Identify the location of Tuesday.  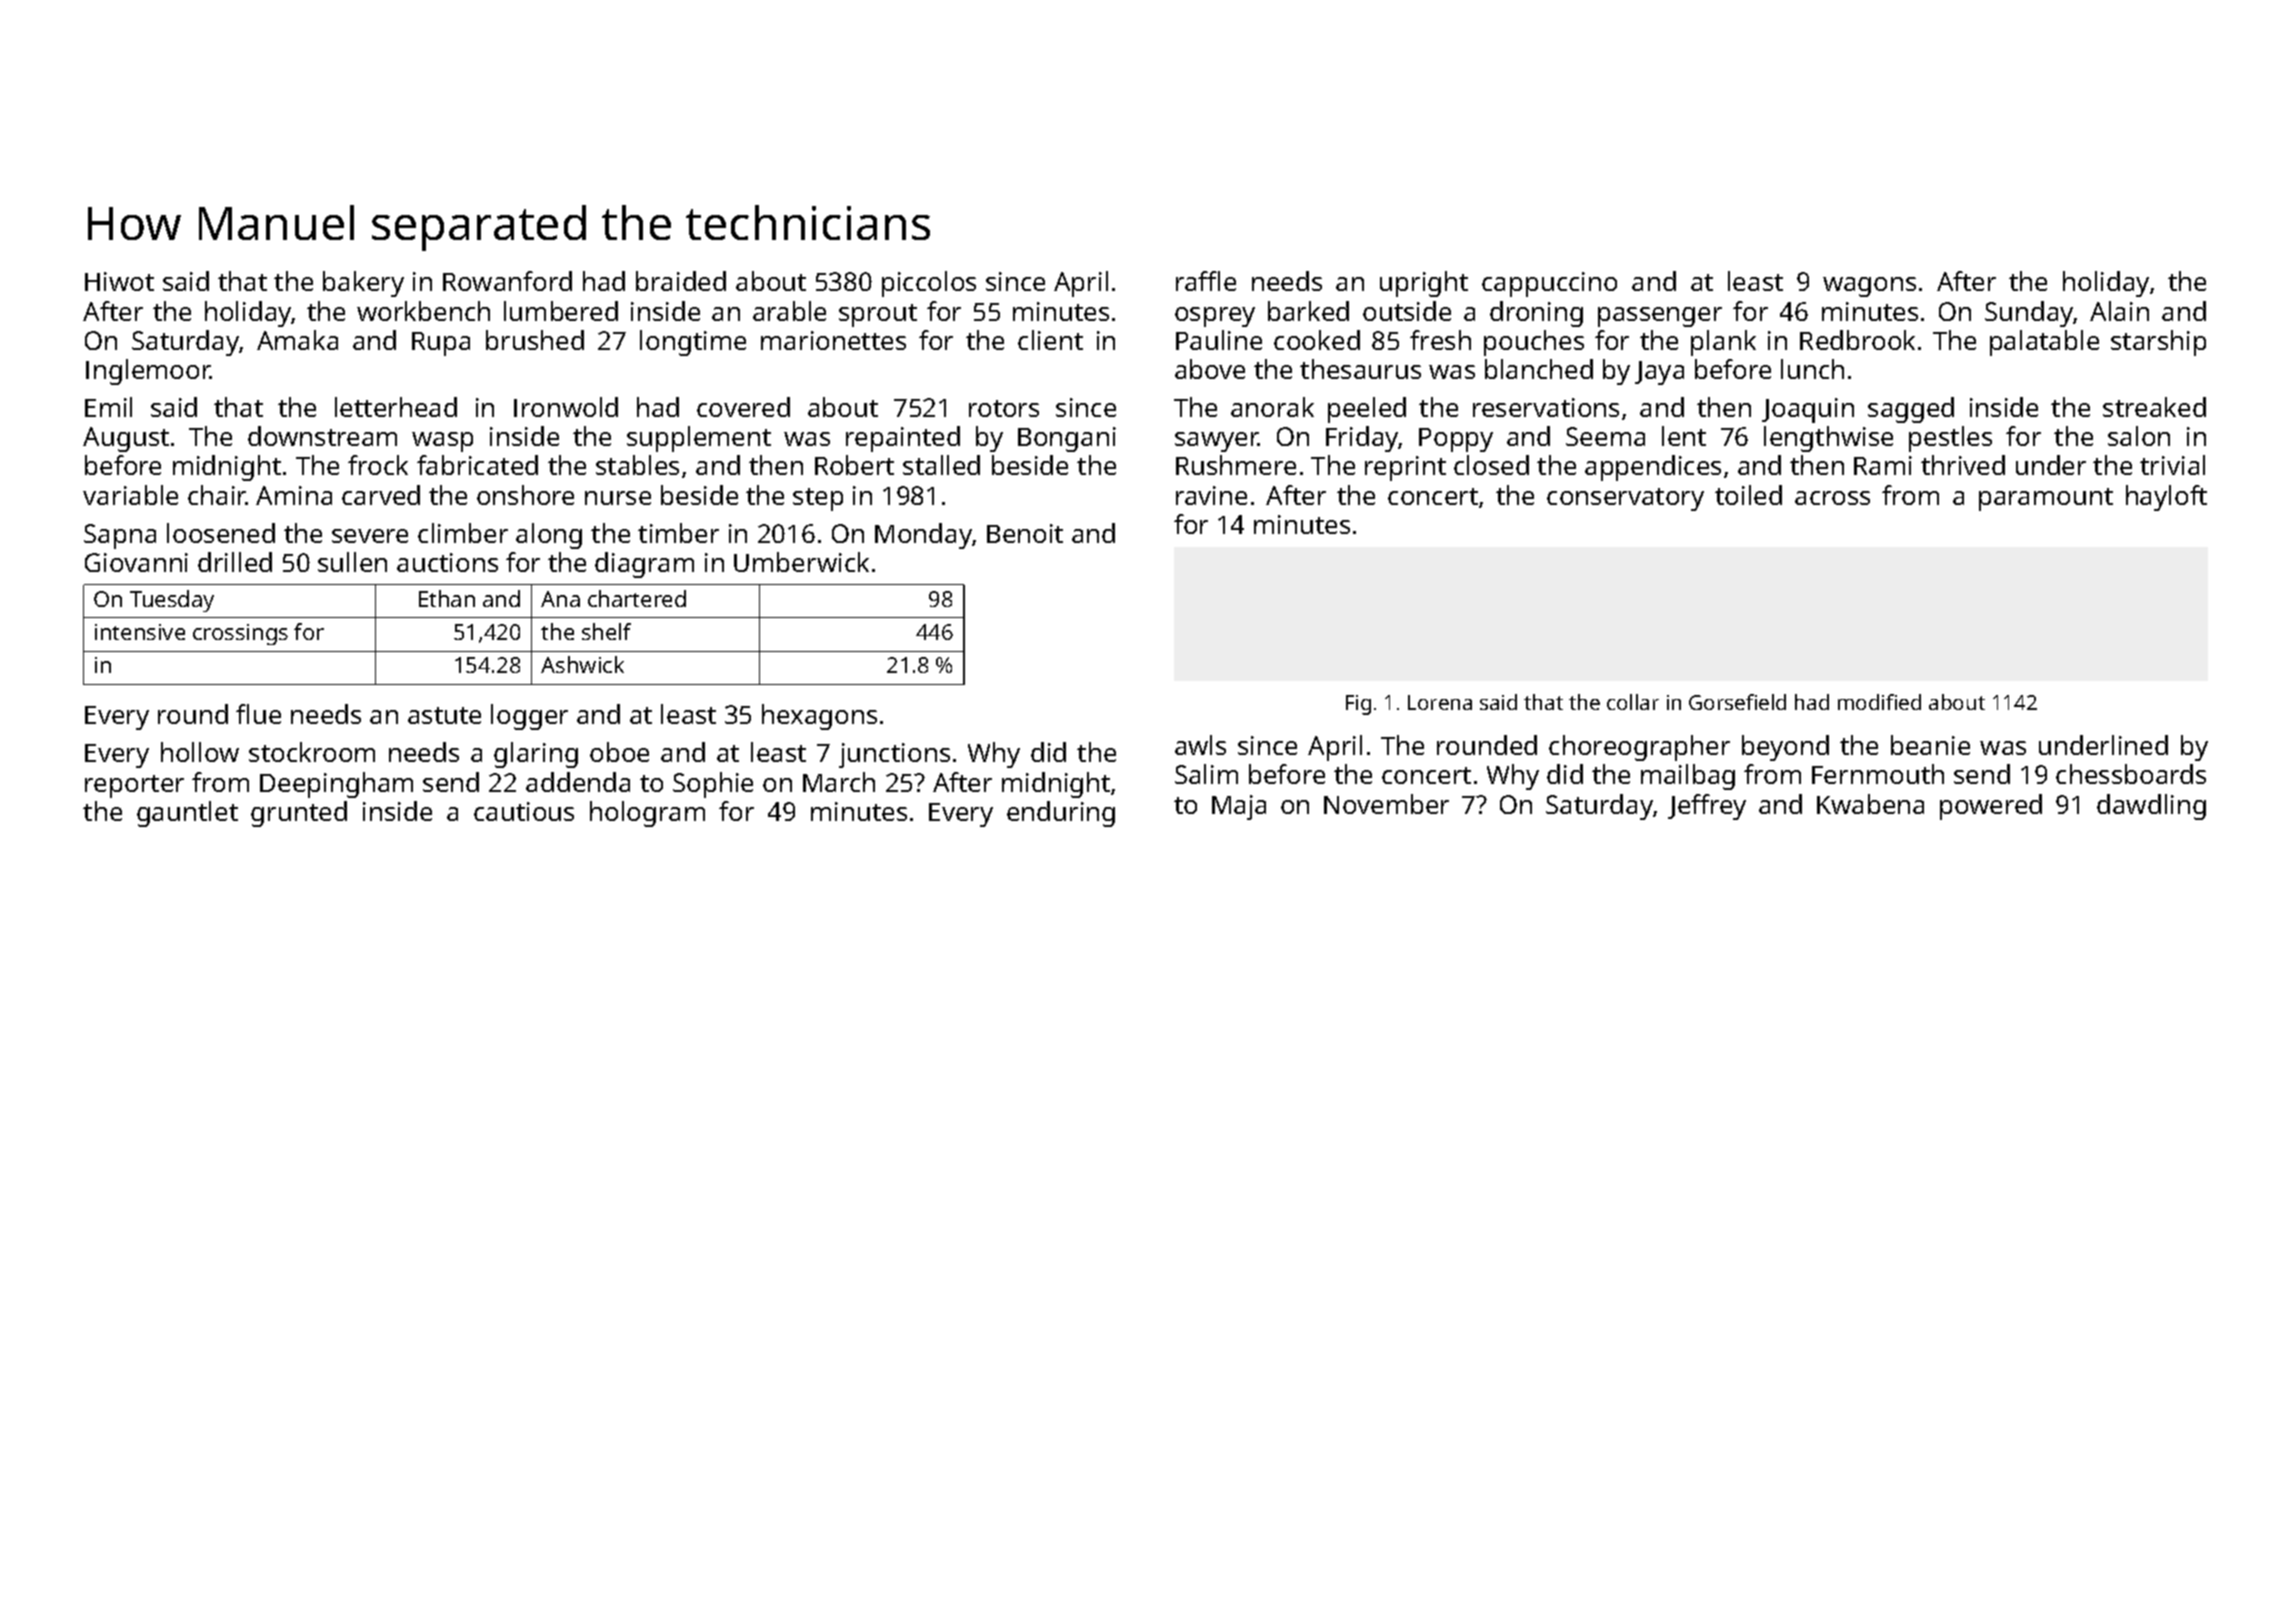
(172, 601).
